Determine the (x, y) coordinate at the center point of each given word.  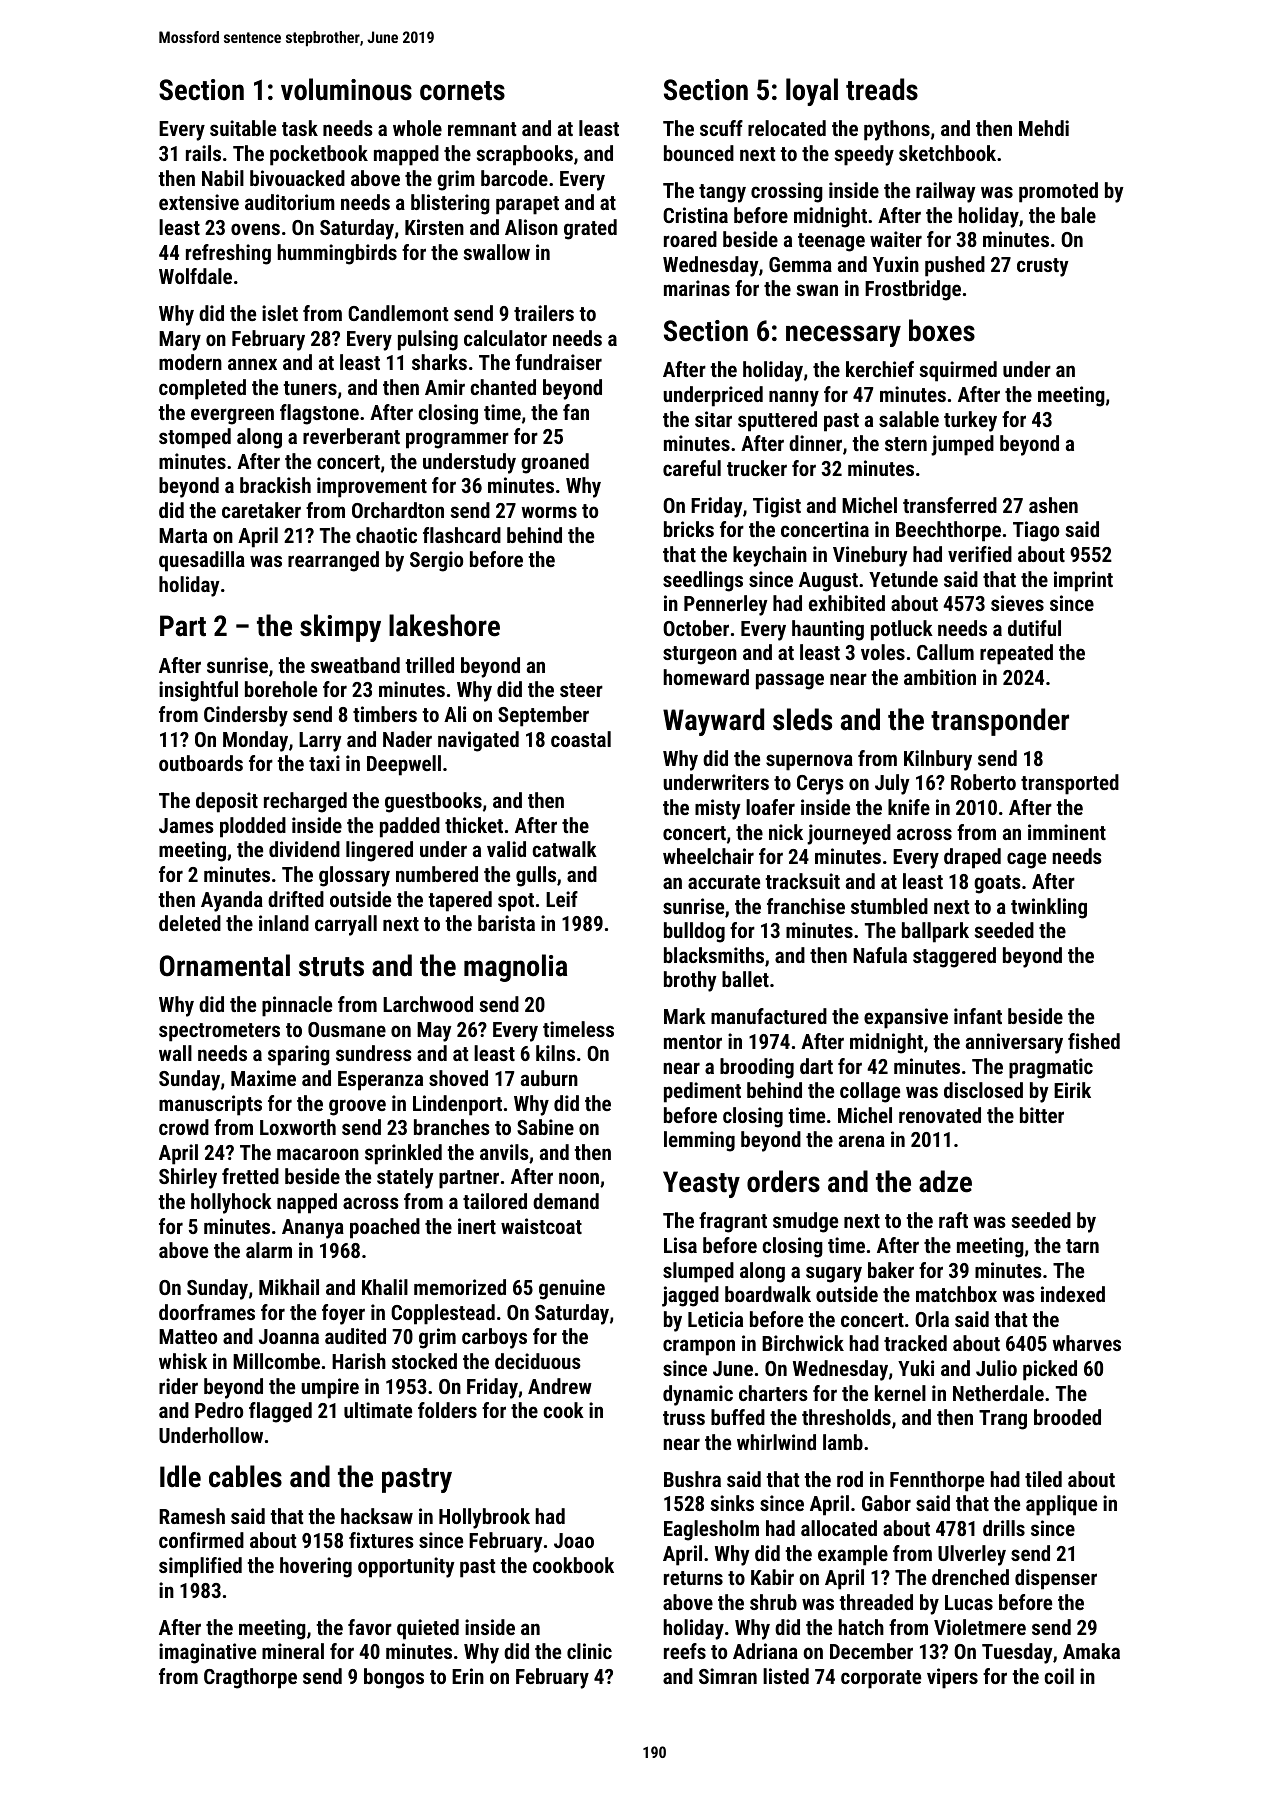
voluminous (346, 89)
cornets (462, 91)
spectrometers (219, 1032)
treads (882, 89)
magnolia (515, 968)
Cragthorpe (250, 1678)
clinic (589, 1651)
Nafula (880, 955)
